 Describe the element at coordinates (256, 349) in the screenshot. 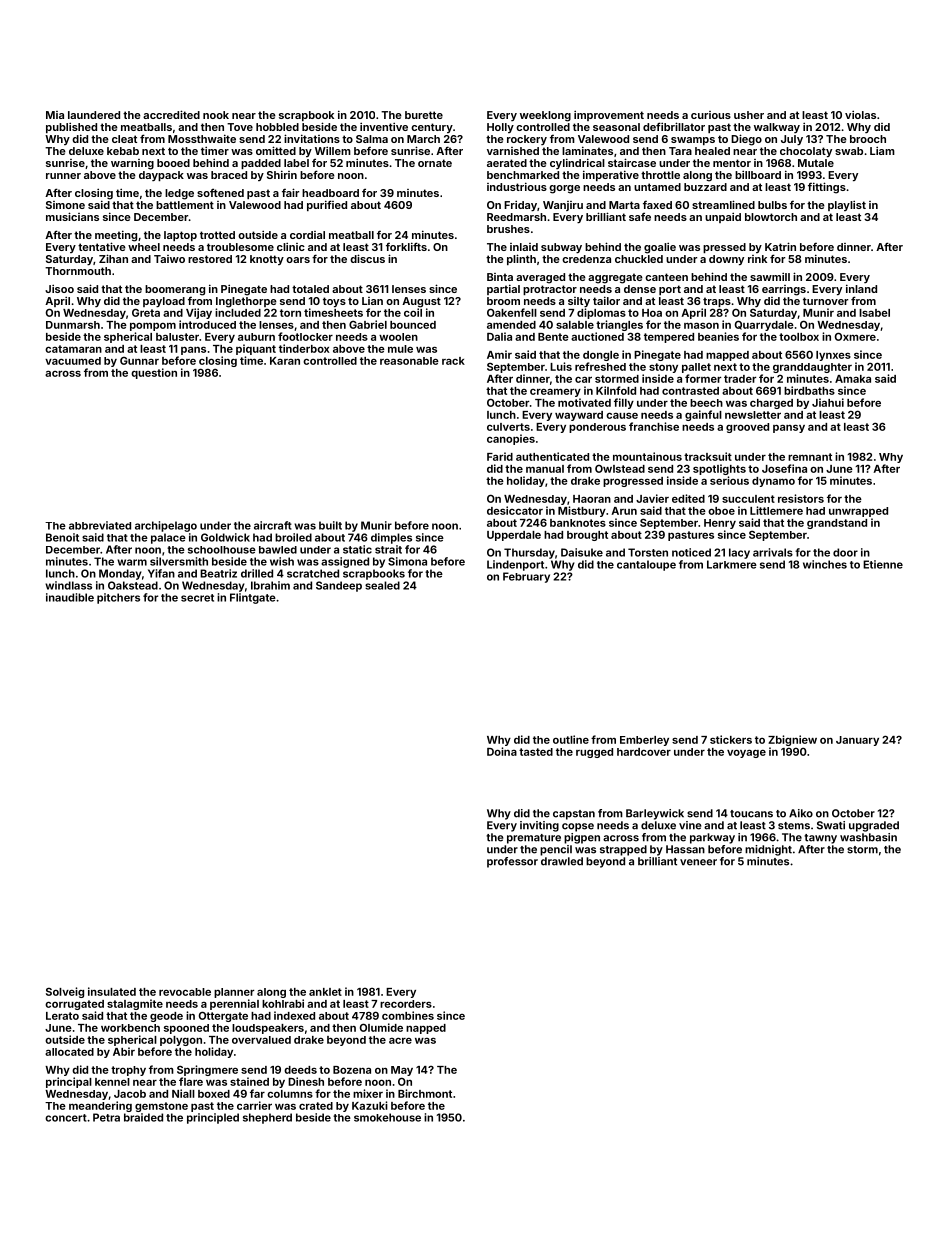

I see `piquant` at that location.
